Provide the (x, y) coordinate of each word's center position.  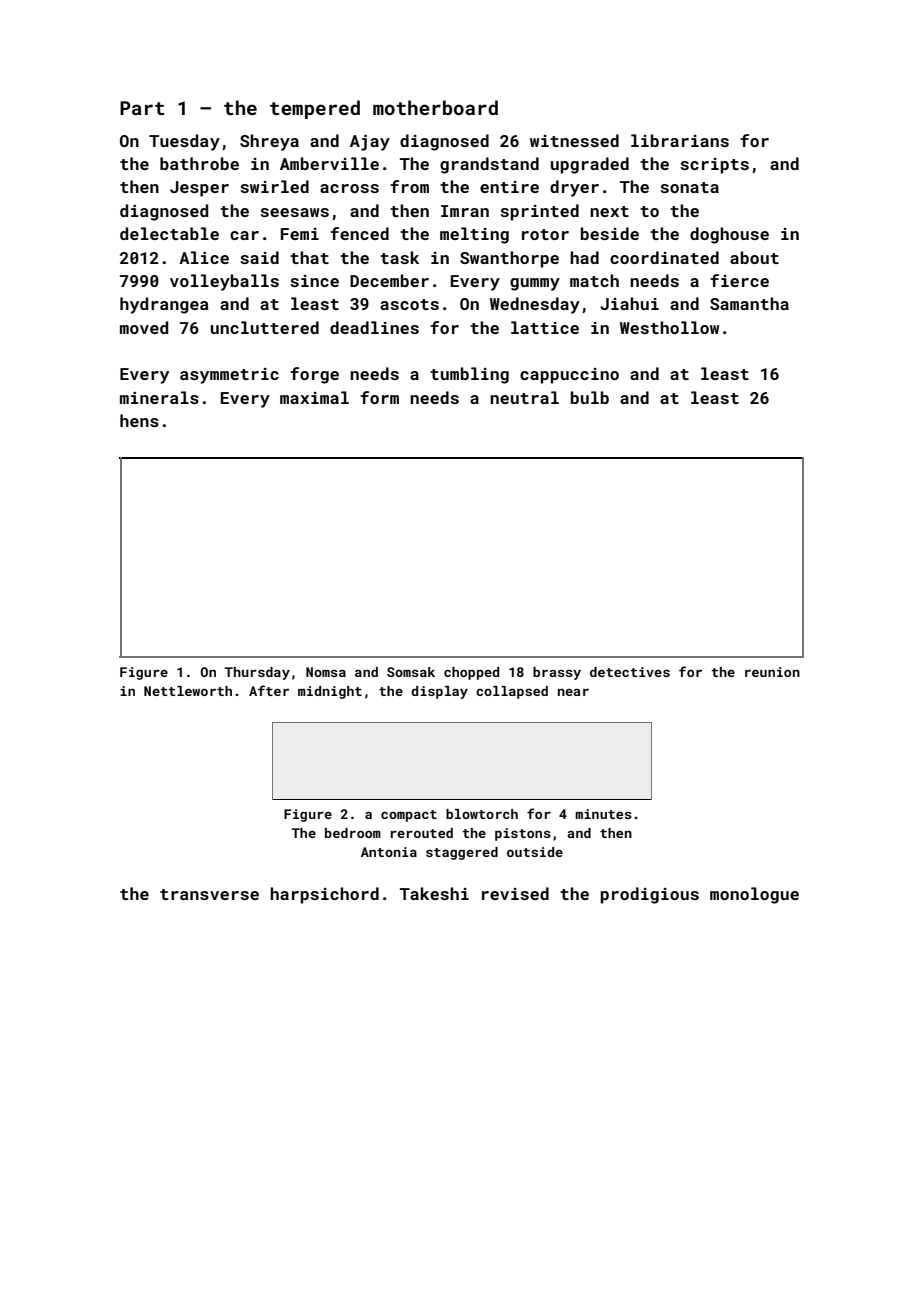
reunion (772, 672)
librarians (680, 140)
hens (139, 420)
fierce (739, 280)
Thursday (257, 673)
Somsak (411, 672)
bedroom (353, 833)
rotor (545, 234)
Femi (300, 234)
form (379, 397)
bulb (590, 397)
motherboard (435, 107)
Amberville (329, 163)
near (573, 692)
